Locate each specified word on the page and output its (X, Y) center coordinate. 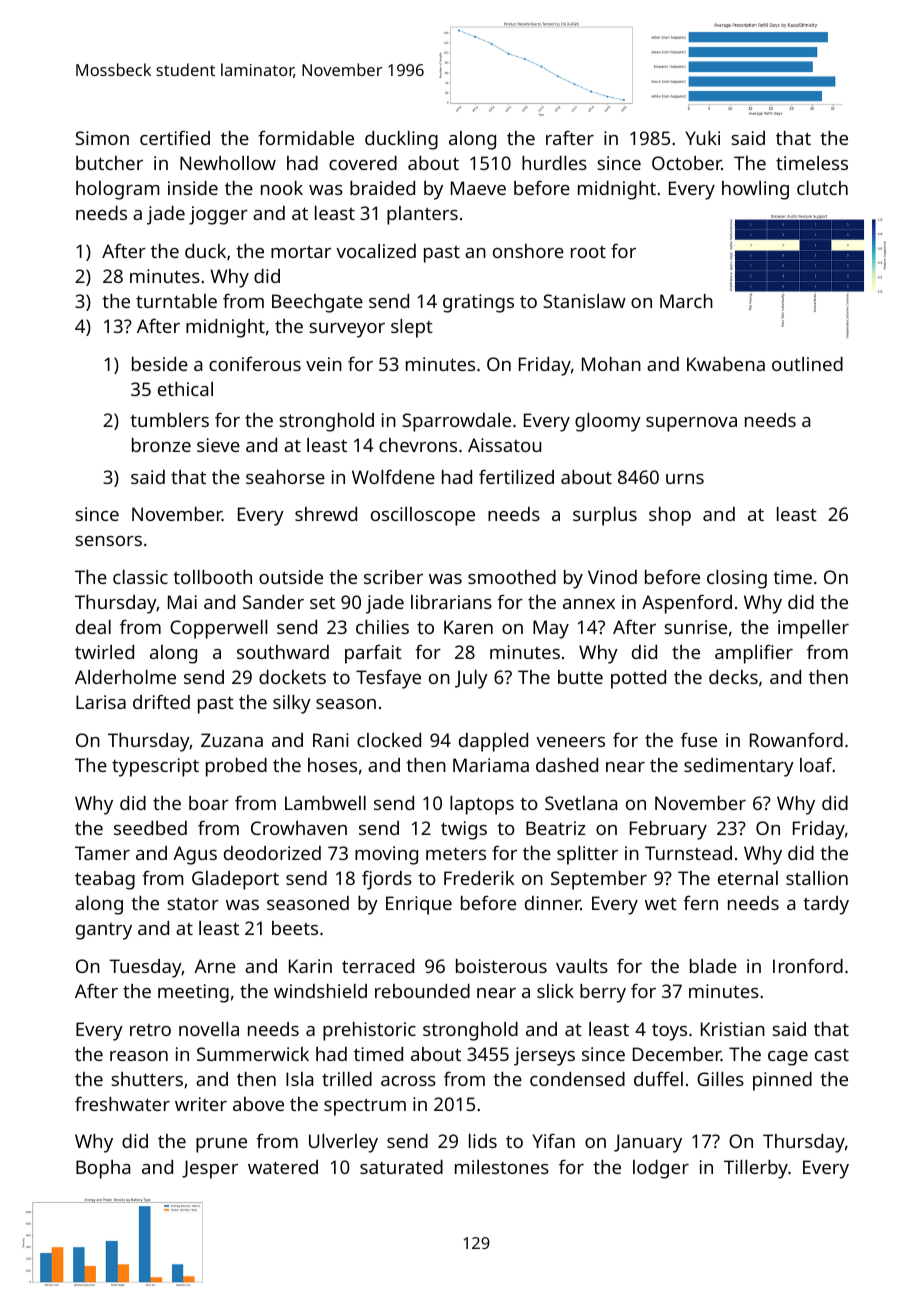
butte (580, 677)
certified (175, 137)
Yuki (702, 138)
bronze (161, 445)
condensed (577, 1079)
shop (670, 516)
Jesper (210, 1169)
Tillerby (756, 1169)
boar (209, 803)
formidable (306, 137)
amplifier (754, 654)
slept (412, 328)
